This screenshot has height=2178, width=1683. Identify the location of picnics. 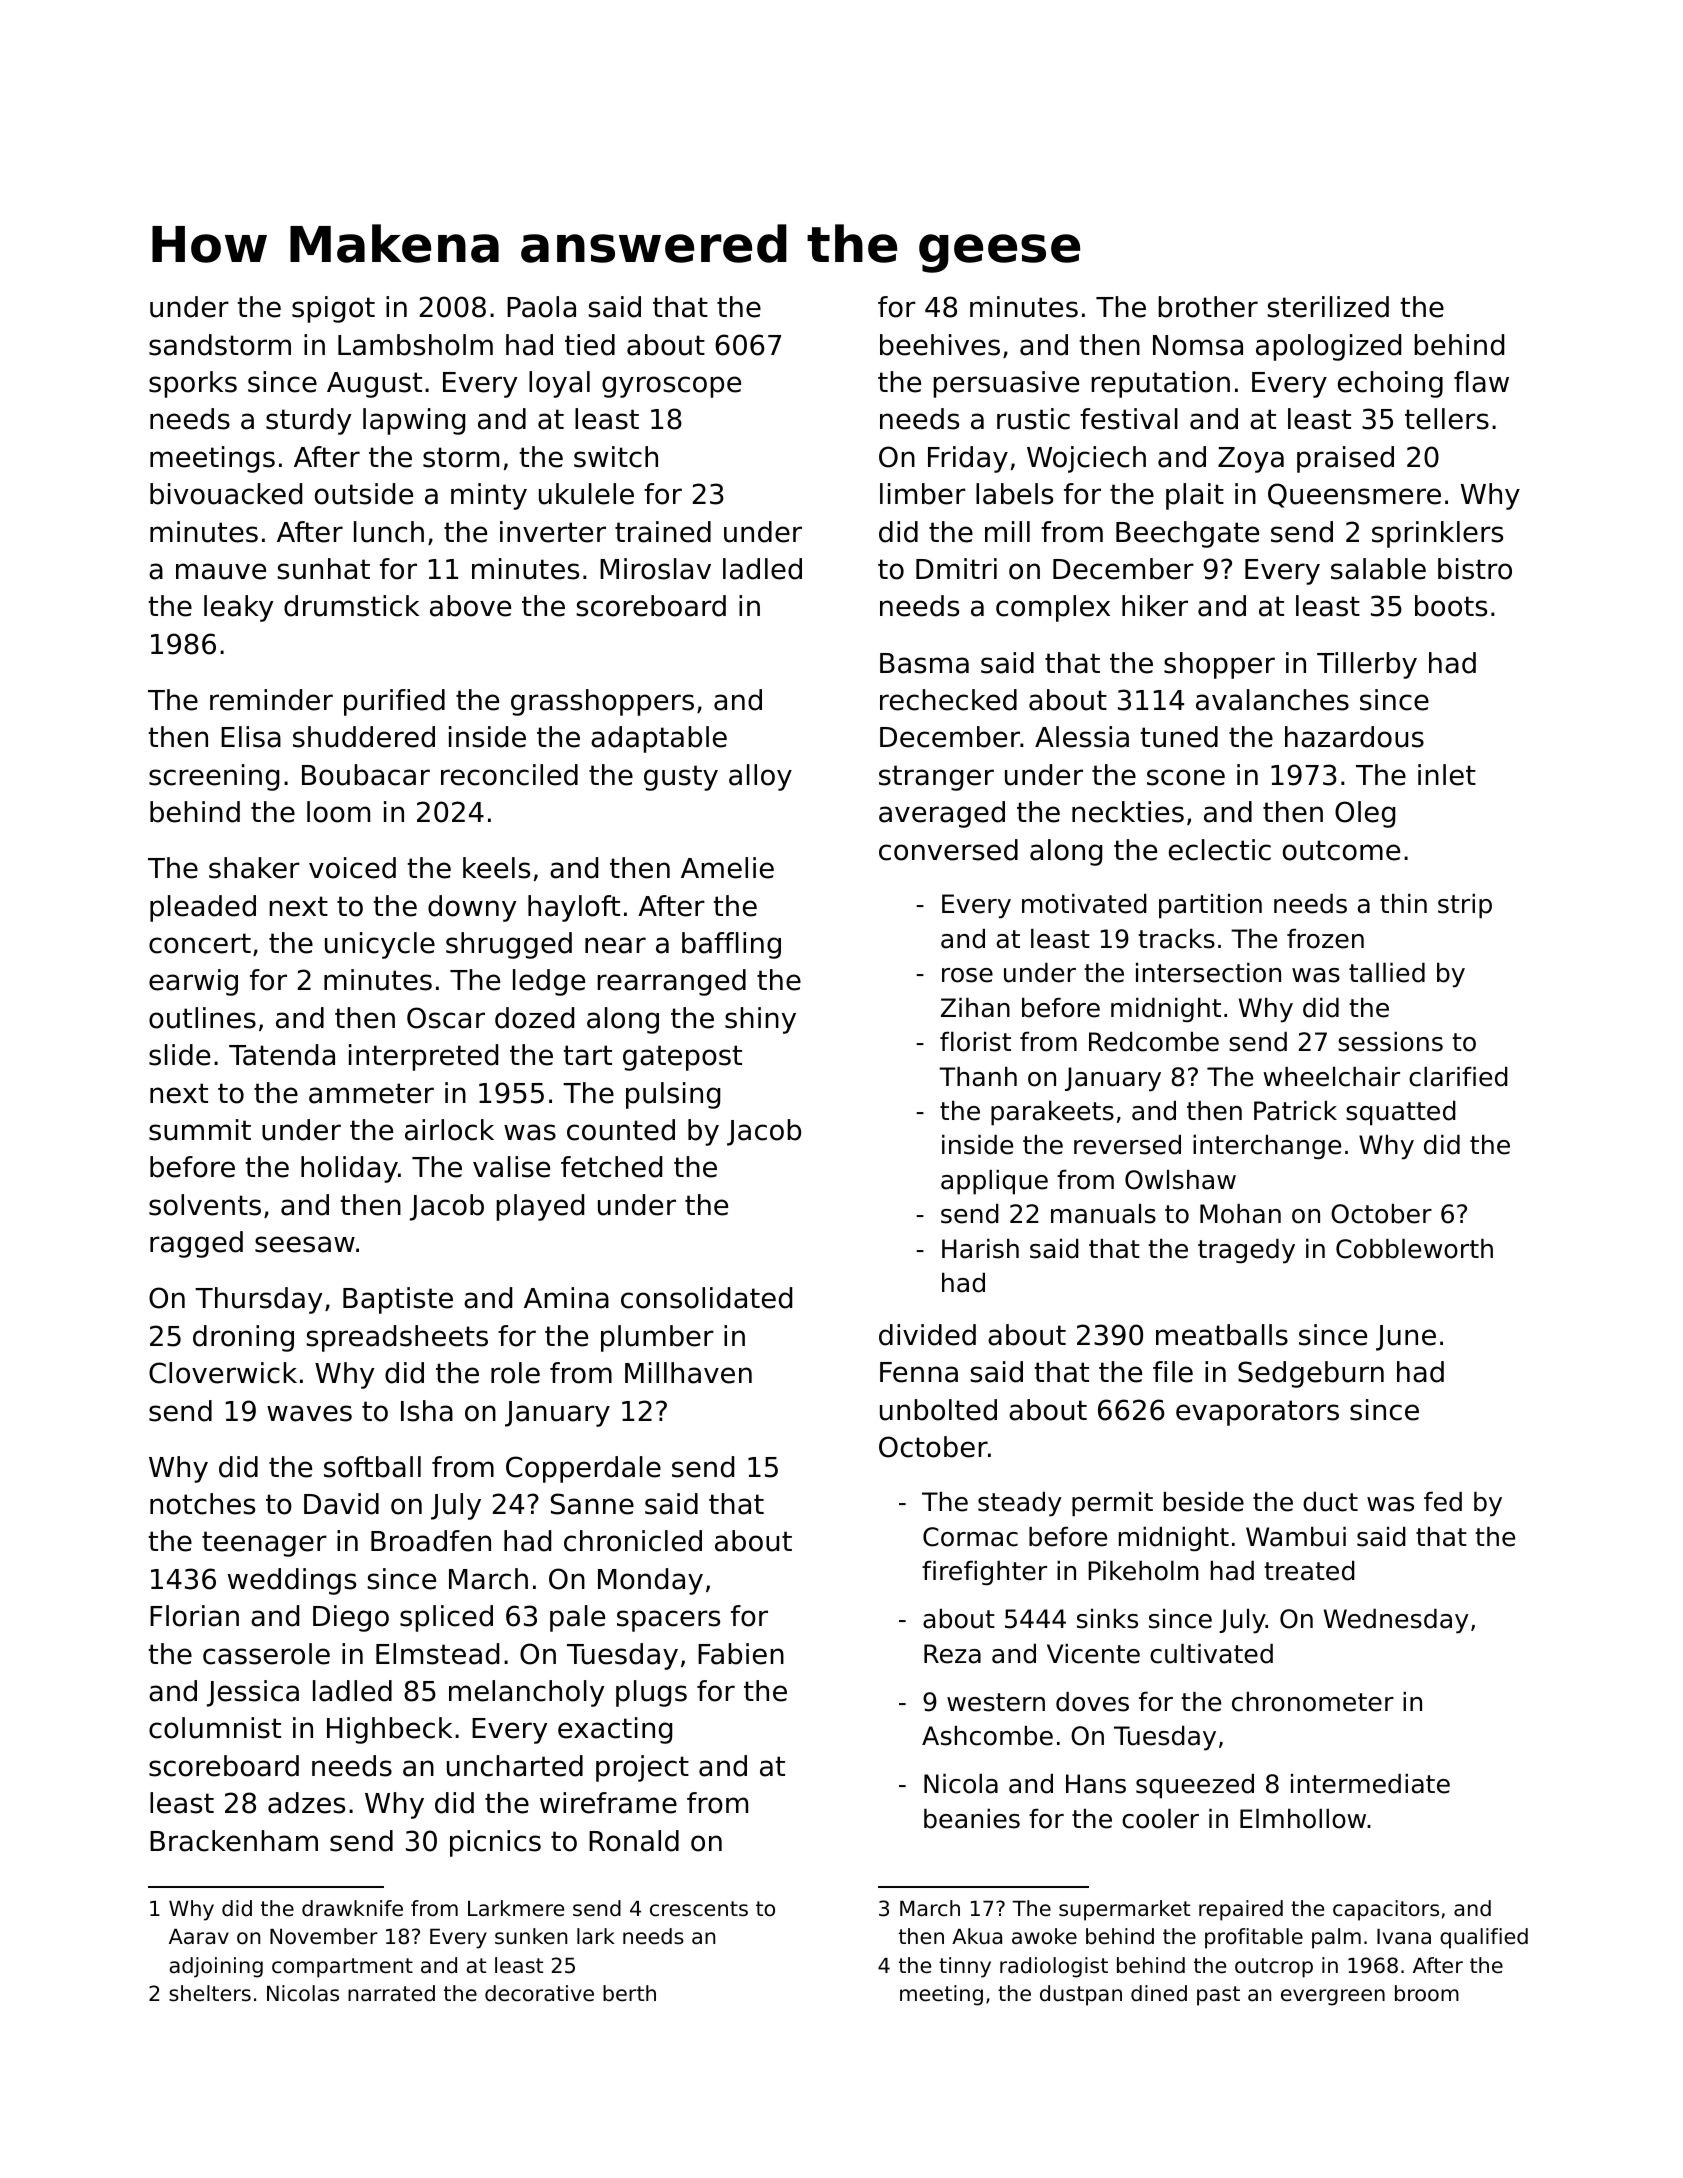
(495, 1843).
